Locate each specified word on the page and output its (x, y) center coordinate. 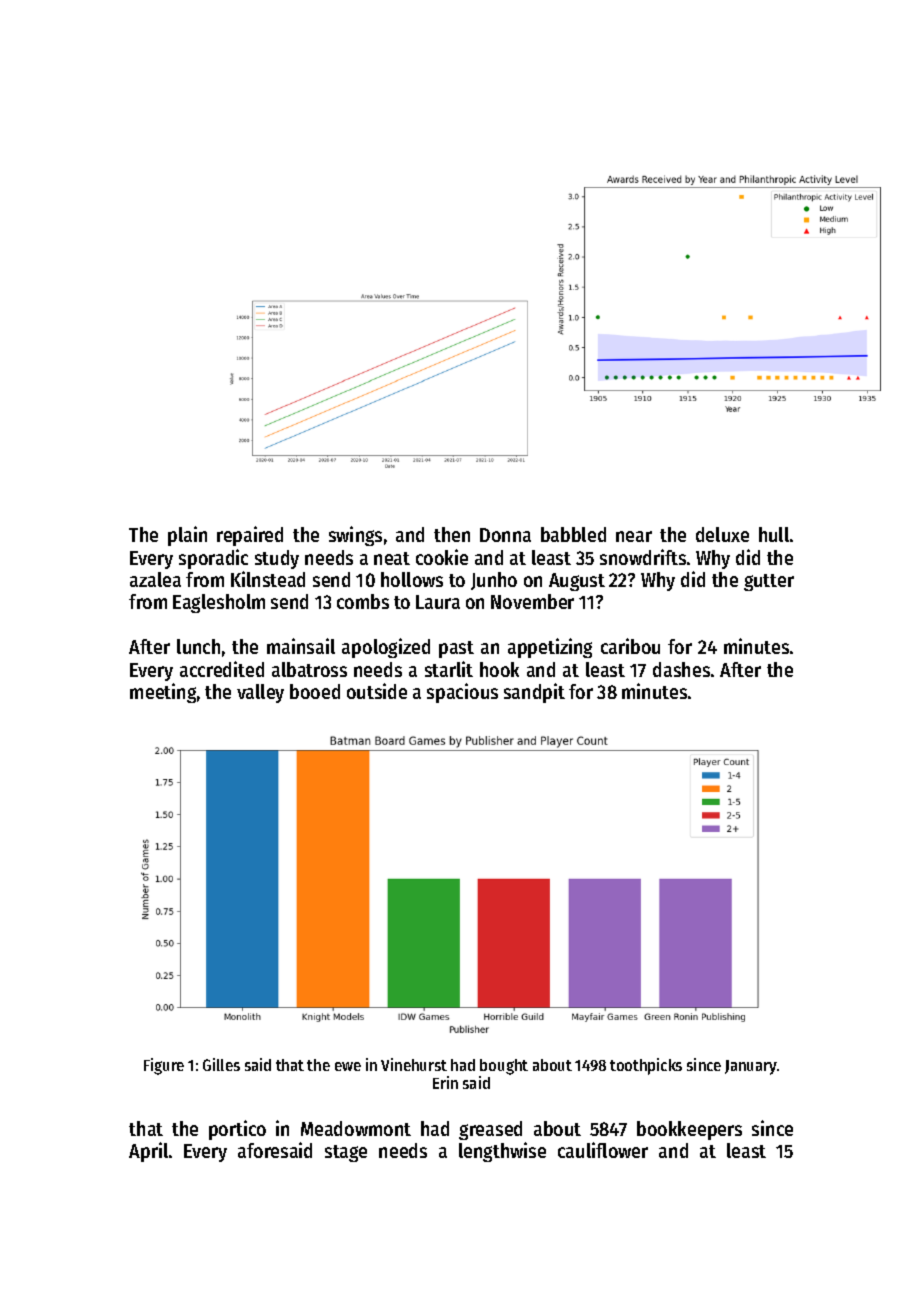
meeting (163, 693)
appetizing (550, 648)
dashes (681, 669)
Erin (445, 1082)
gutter (769, 582)
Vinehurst (414, 1064)
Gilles (221, 1064)
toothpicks (646, 1066)
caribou (630, 646)
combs (363, 601)
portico (237, 1130)
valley (260, 693)
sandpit (534, 693)
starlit (449, 669)
